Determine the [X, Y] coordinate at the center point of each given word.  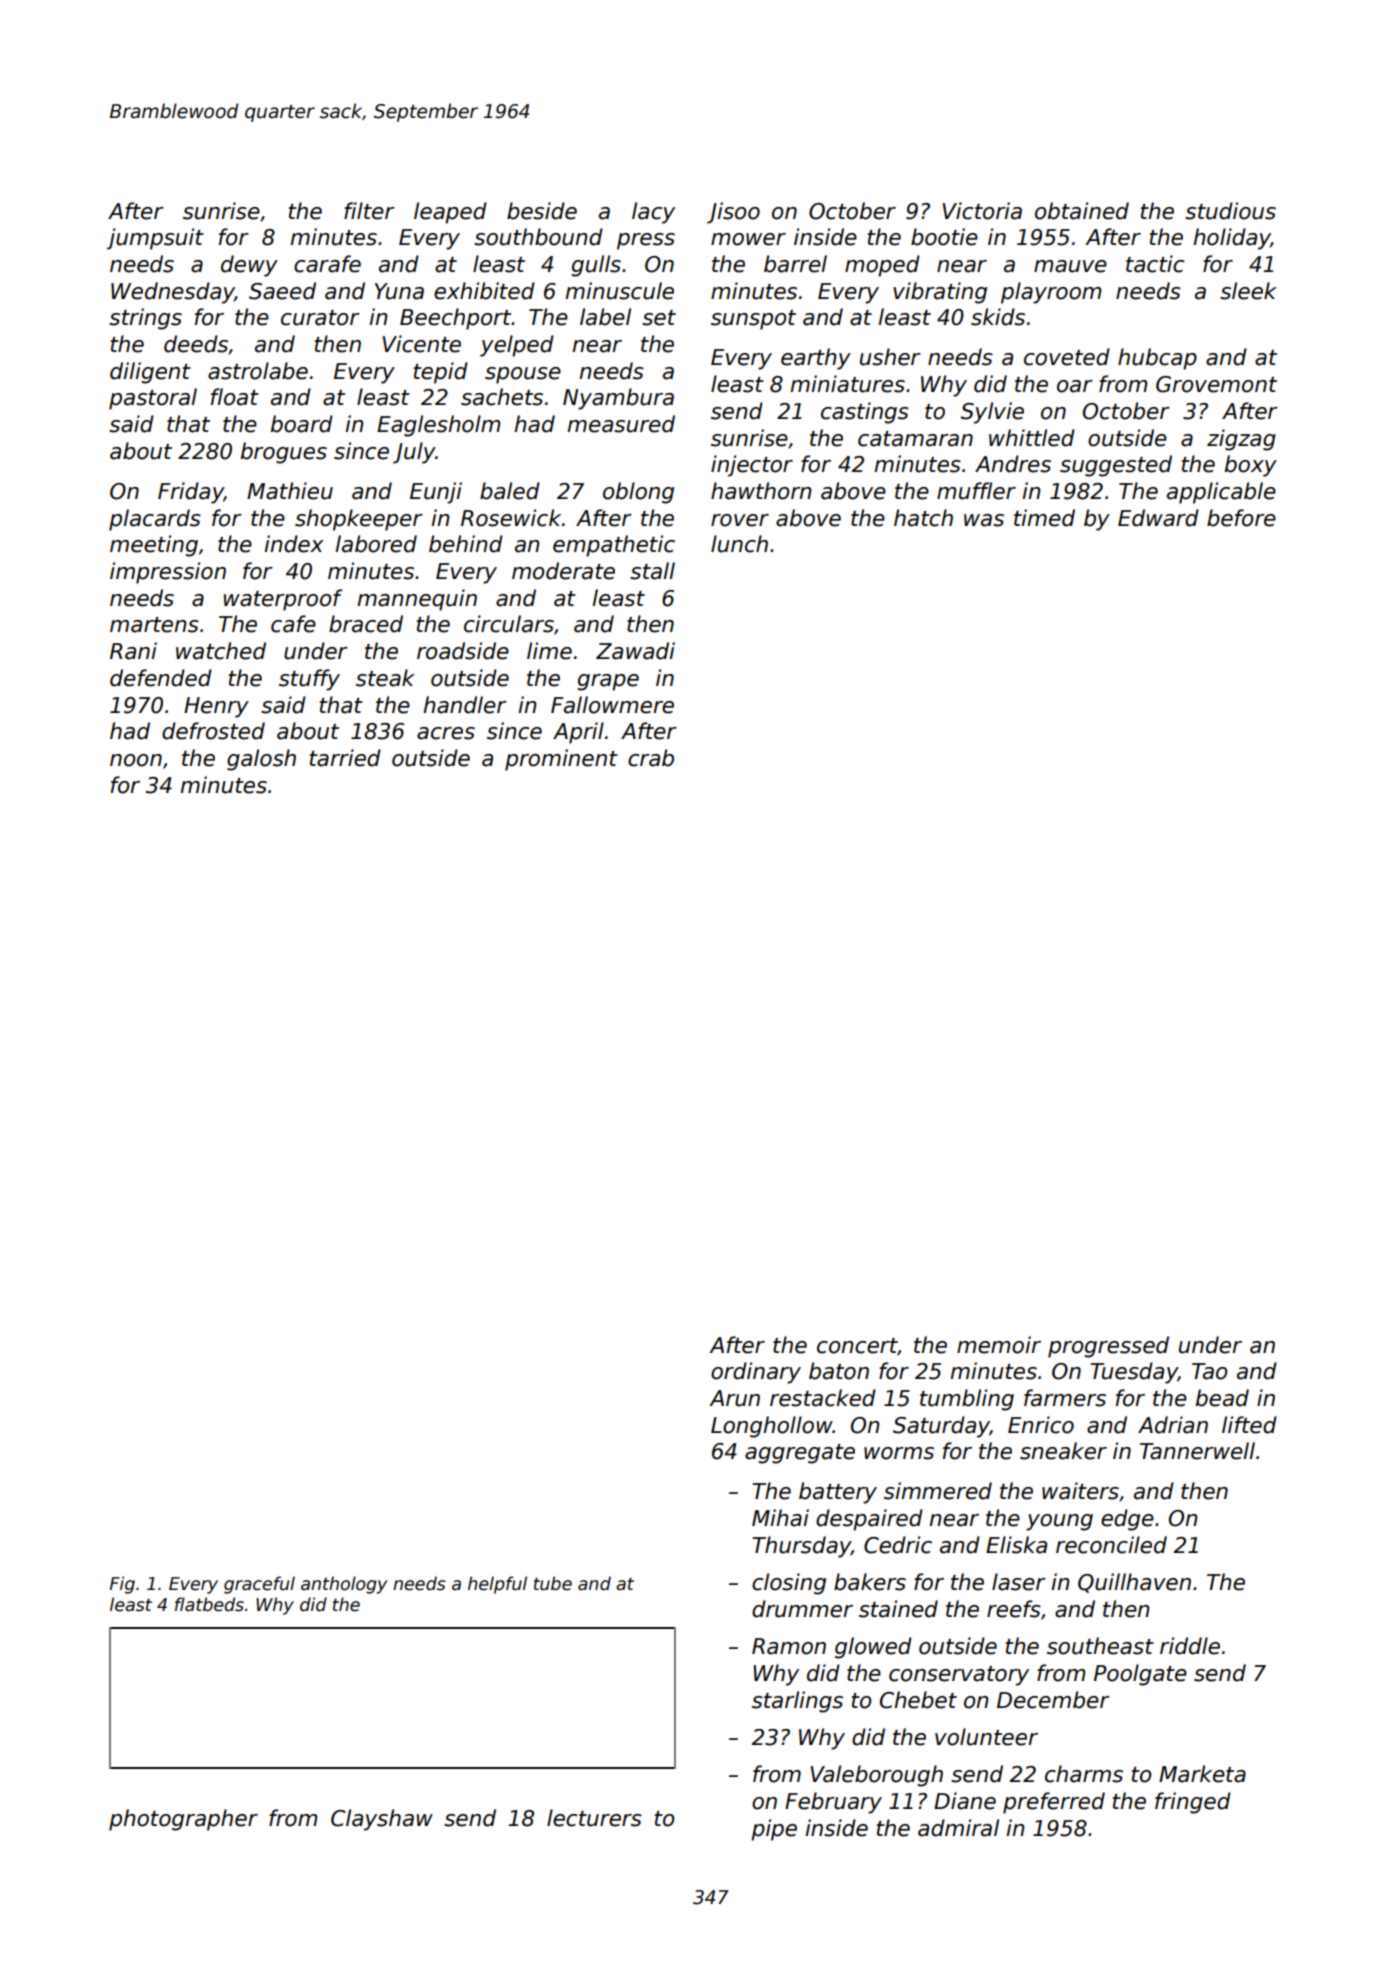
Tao [1210, 1371]
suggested [1116, 466]
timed [1044, 518]
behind [466, 544]
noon [136, 760]
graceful [259, 1585]
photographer [183, 1820]
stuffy [309, 680]
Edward [1158, 518]
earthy [816, 359]
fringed [1193, 1803]
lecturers [594, 1818]
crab [651, 758]
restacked [823, 1398]
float [235, 397]
